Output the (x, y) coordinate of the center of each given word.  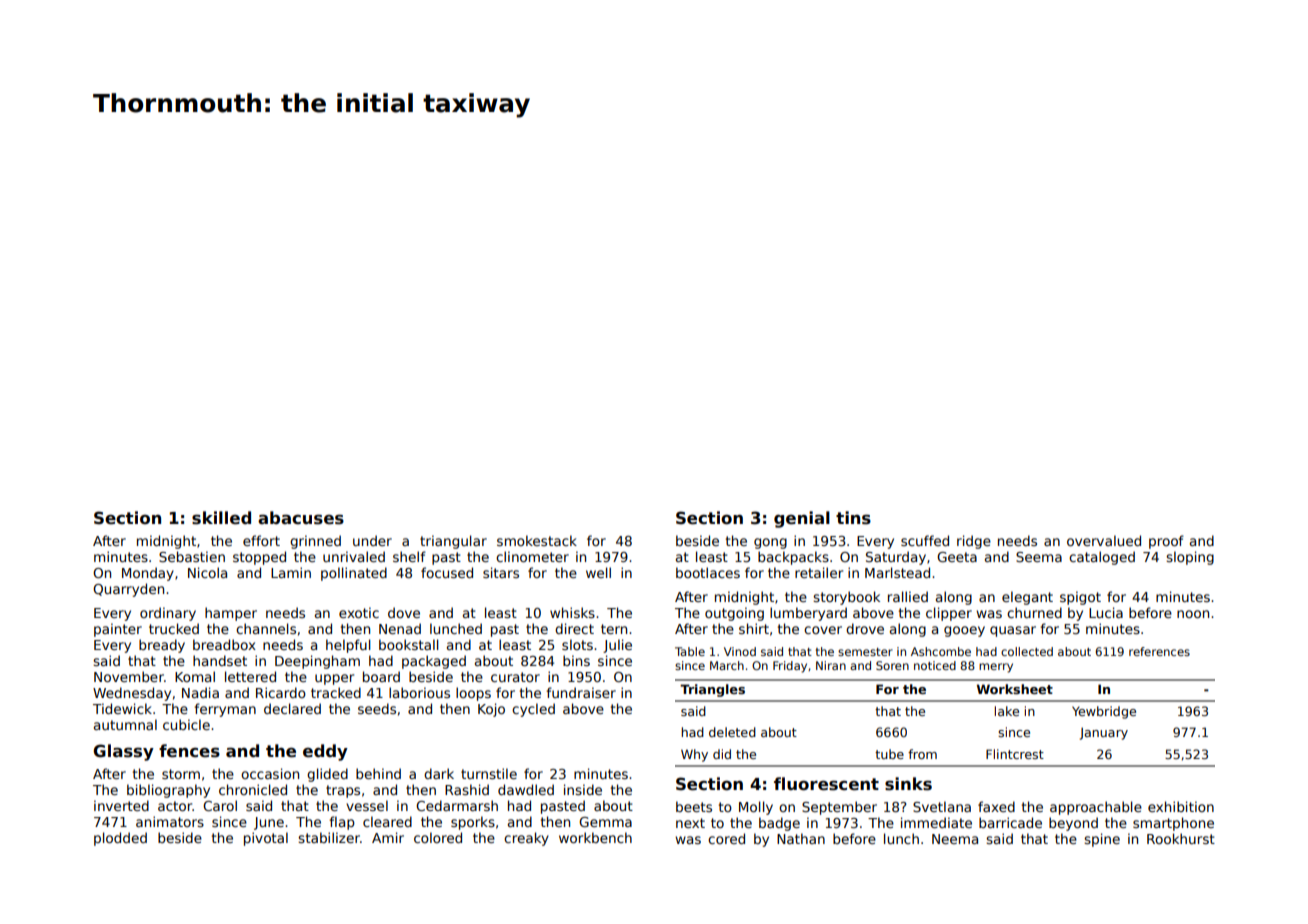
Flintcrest (1015, 754)
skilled (221, 518)
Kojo (491, 710)
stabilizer (329, 837)
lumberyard (808, 614)
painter (118, 630)
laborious (419, 692)
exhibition (1181, 806)
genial (802, 519)
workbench (595, 837)
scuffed (925, 540)
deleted (732, 732)
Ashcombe (941, 651)
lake (1007, 711)
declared (292, 708)
